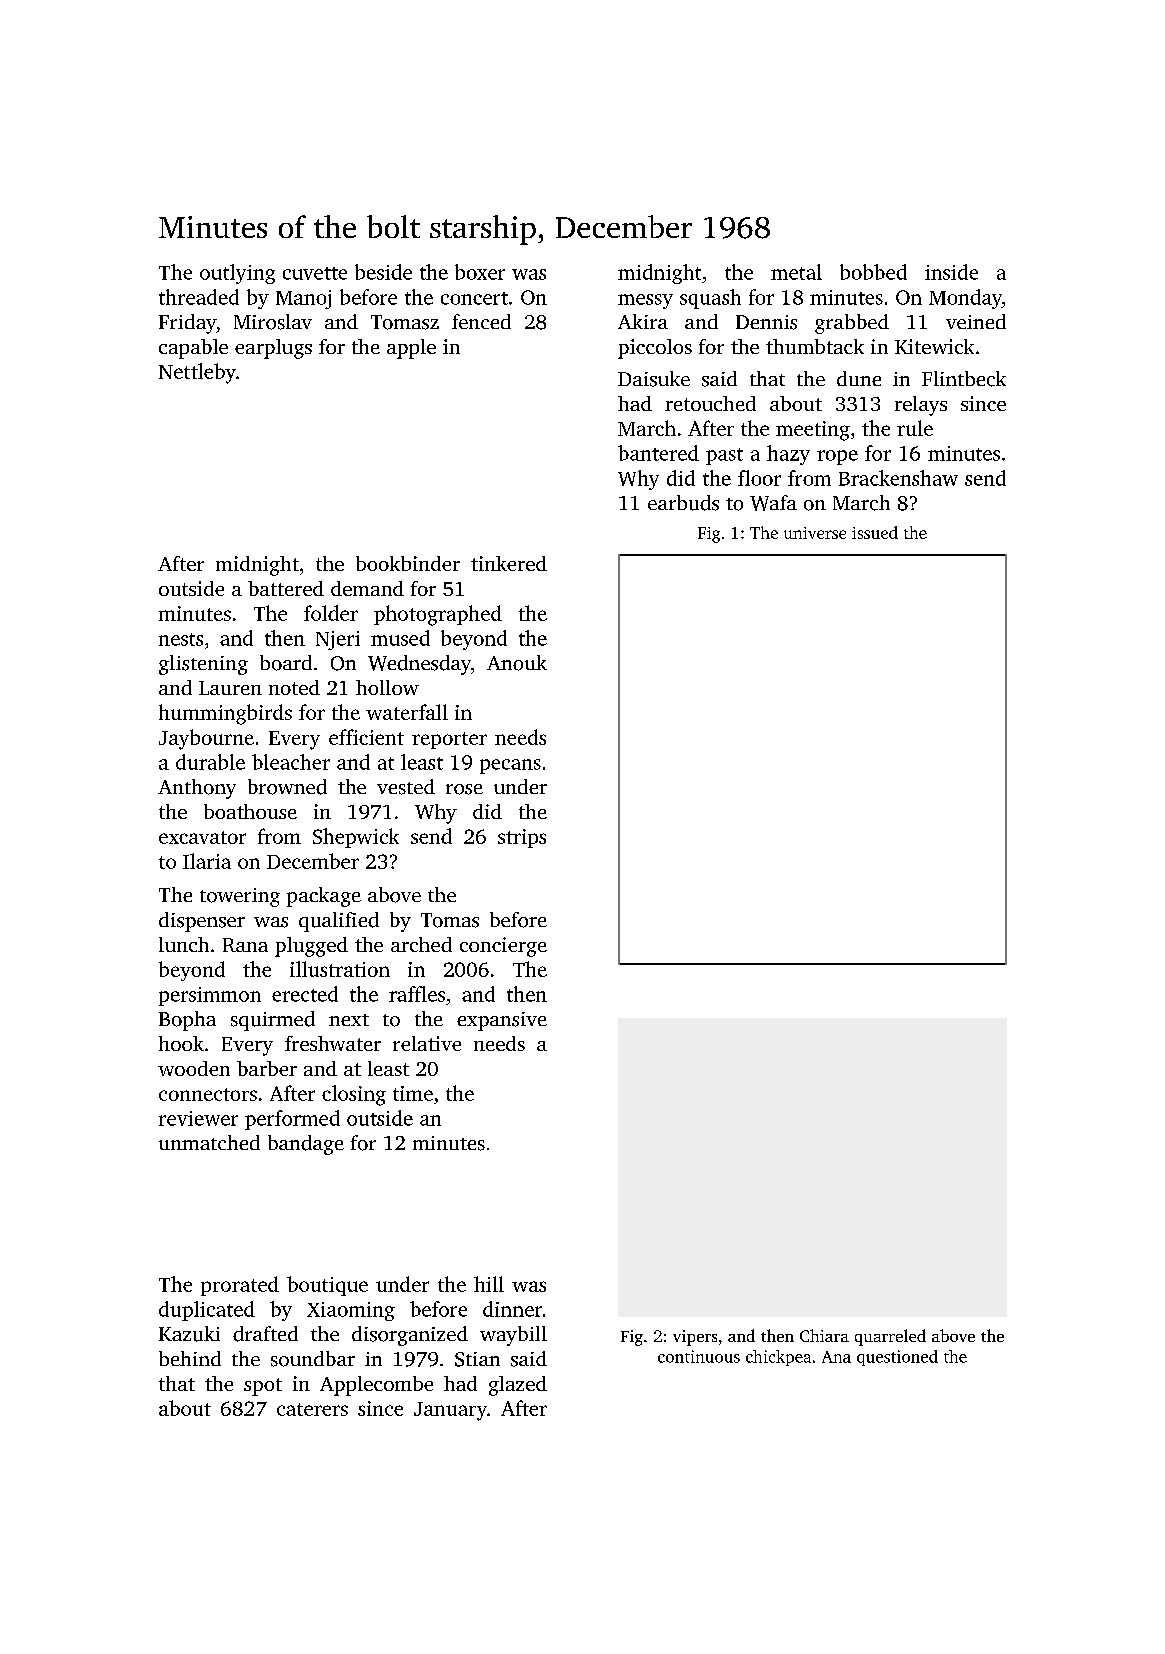  Describe the element at coordinates (502, 1021) in the screenshot. I see `expansive` at that location.
